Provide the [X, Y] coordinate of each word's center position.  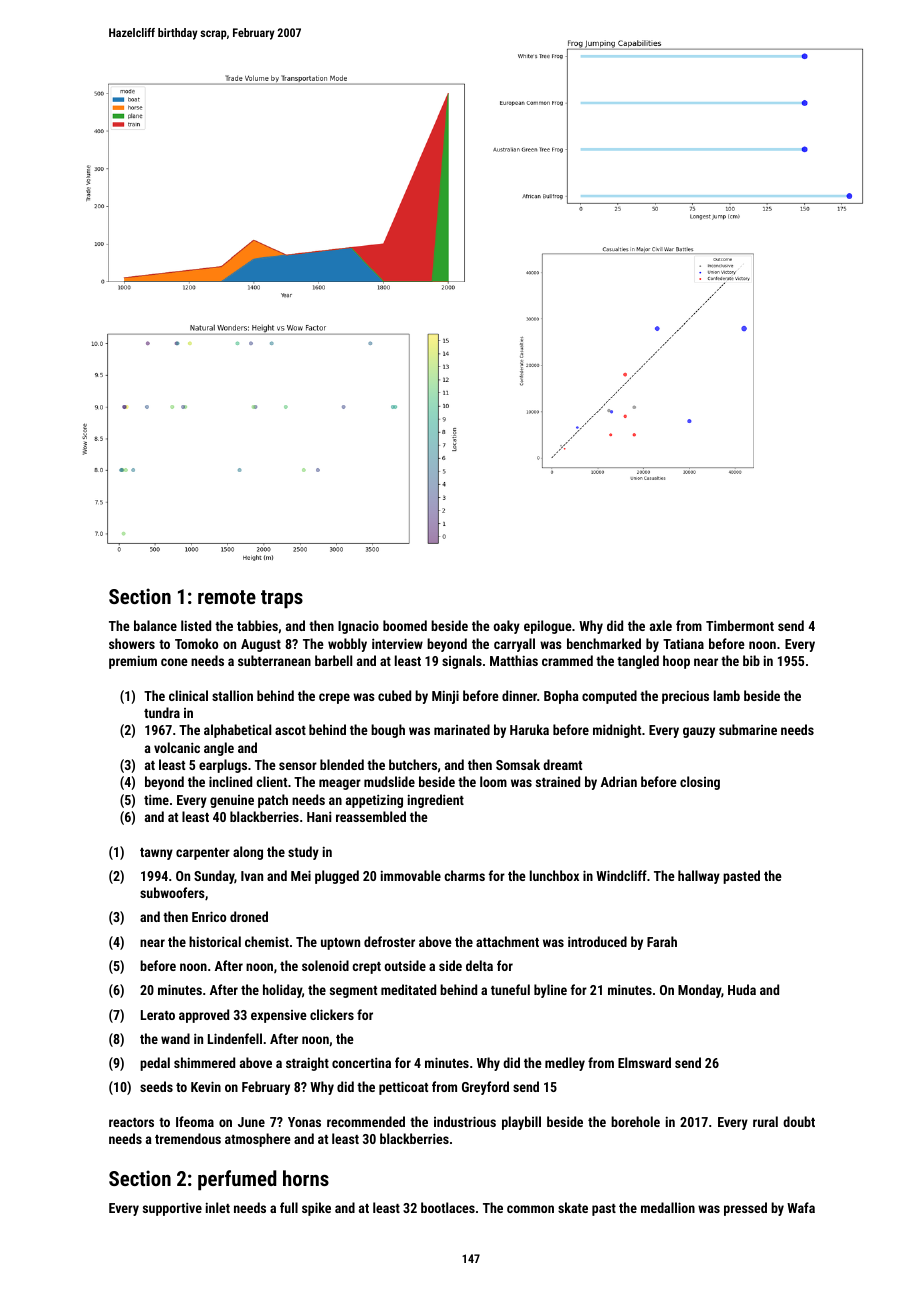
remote [227, 597]
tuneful [510, 989]
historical [215, 941]
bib [751, 660]
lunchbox [554, 875]
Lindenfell [235, 1038]
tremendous [188, 1138]
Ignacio [358, 627]
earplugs [223, 766]
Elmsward [644, 1062]
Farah [662, 941]
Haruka [529, 729]
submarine [748, 729]
